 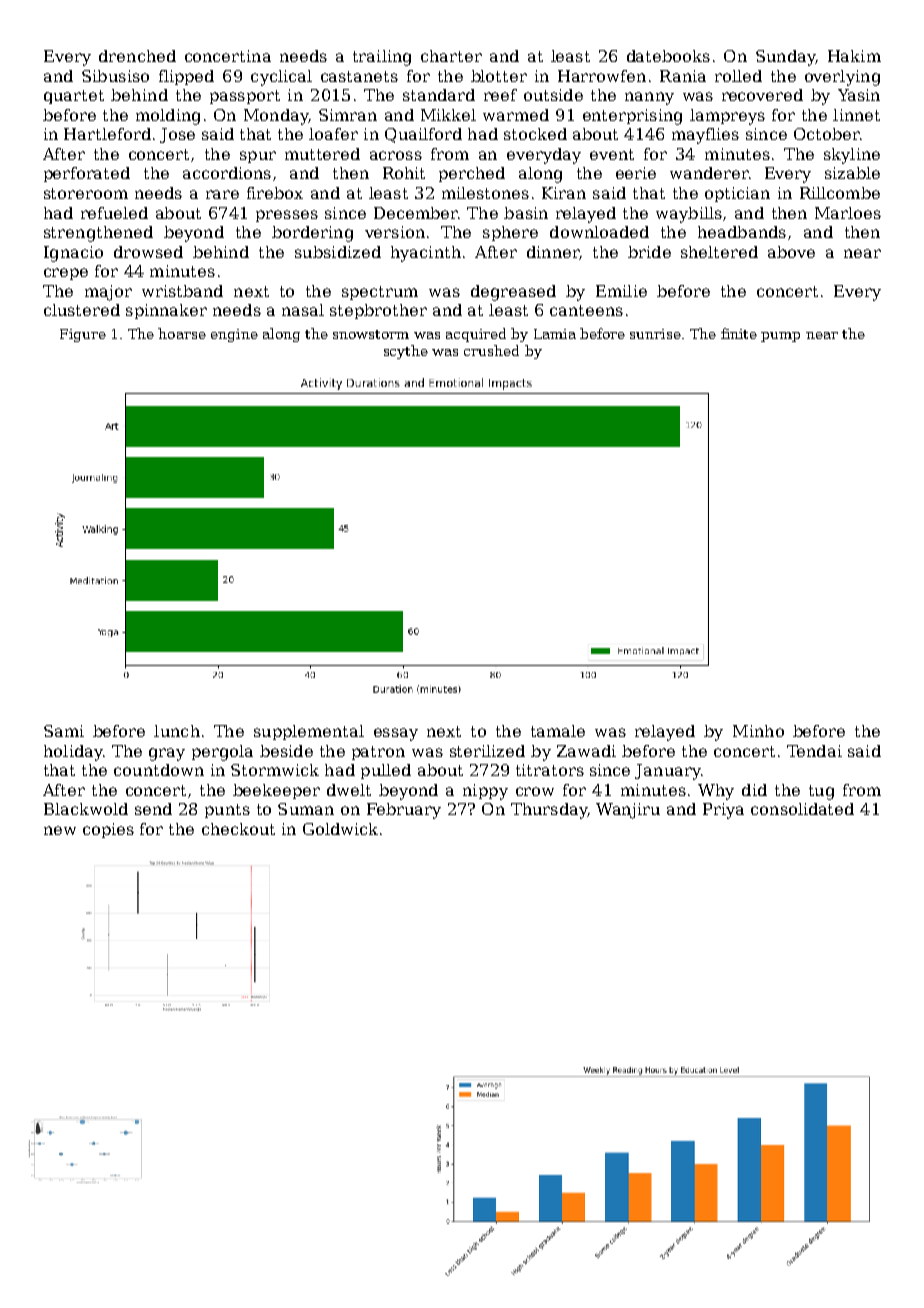 I want to click on finite, so click(x=739, y=333).
